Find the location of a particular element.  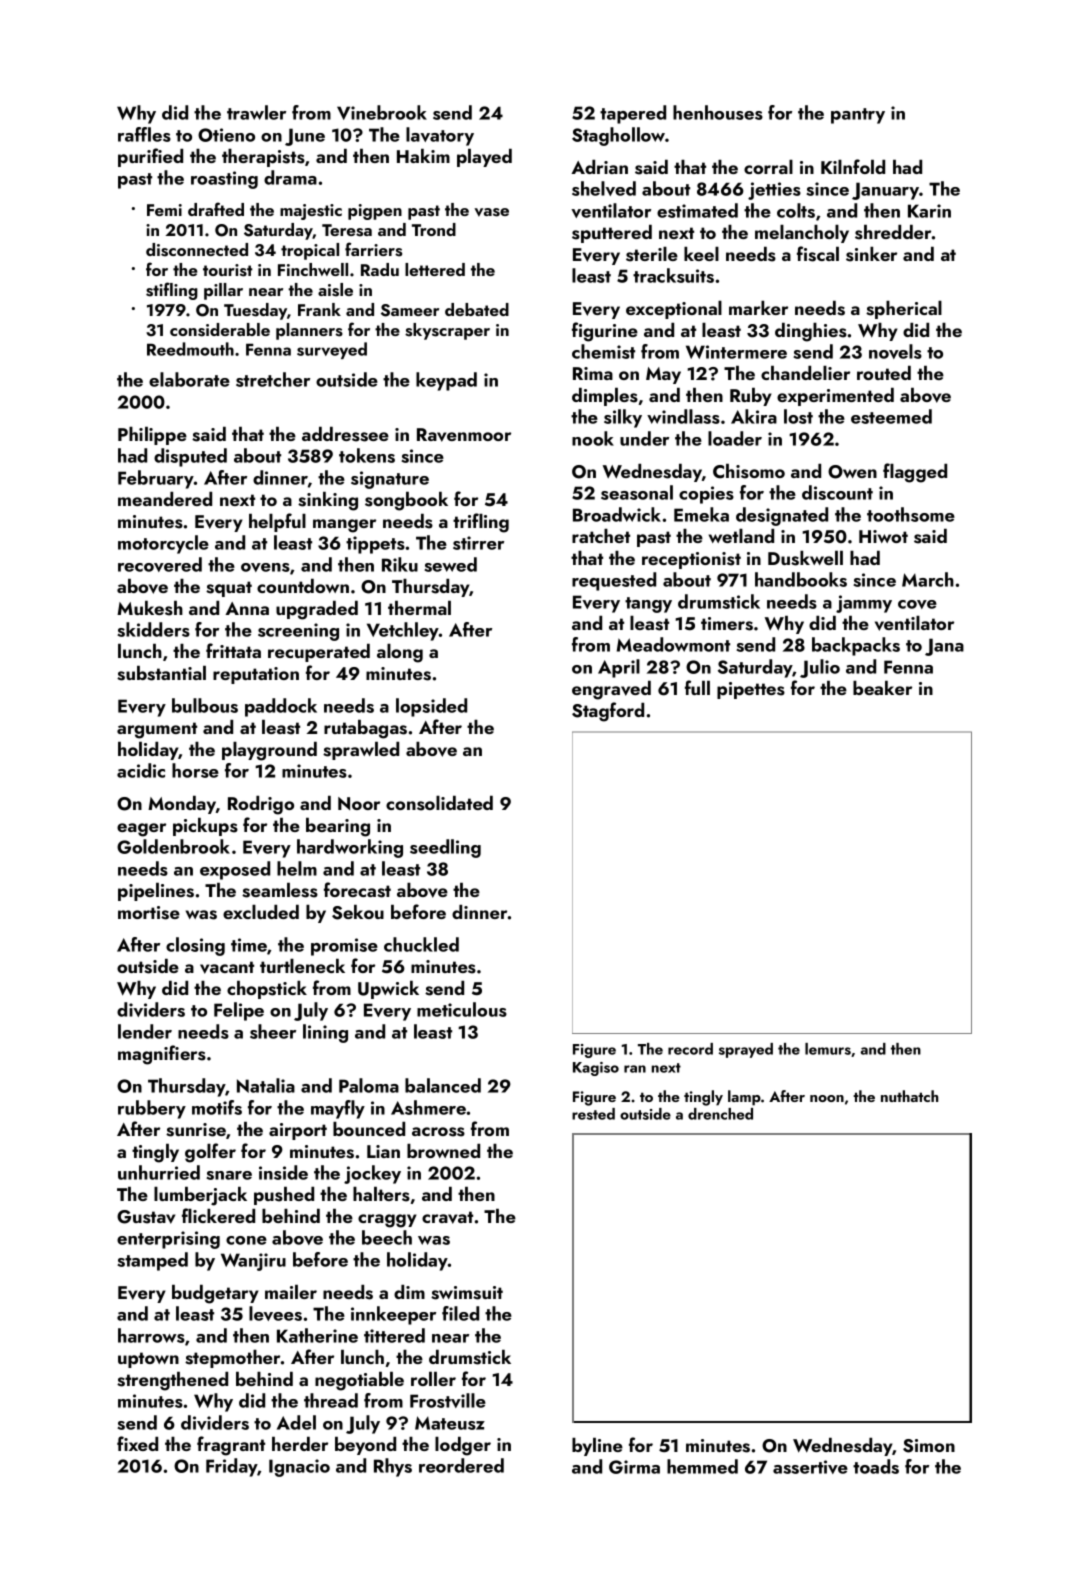

rested is located at coordinates (593, 1114).
